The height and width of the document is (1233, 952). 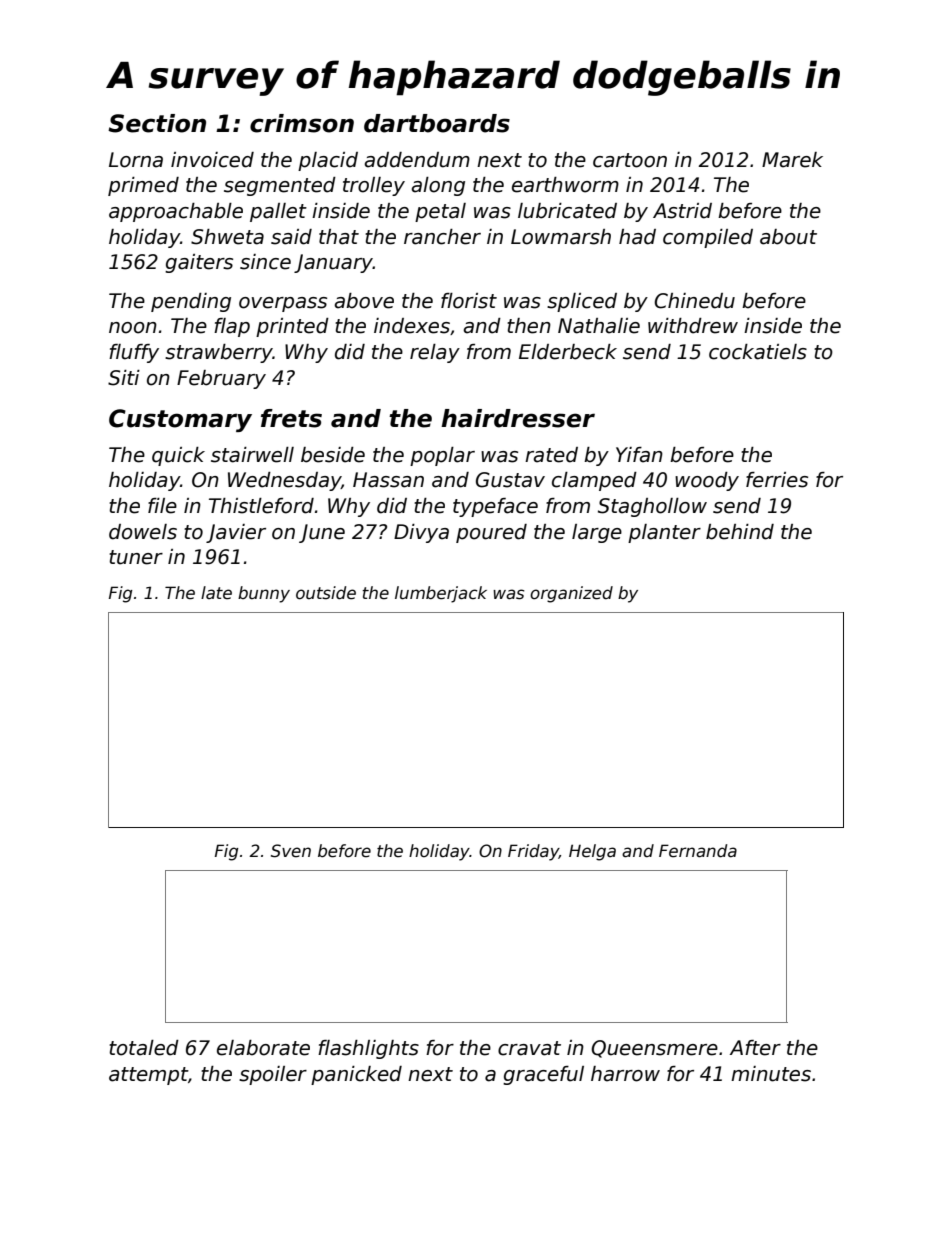 What do you see at coordinates (199, 263) in the document?
I see `gaiters` at bounding box center [199, 263].
